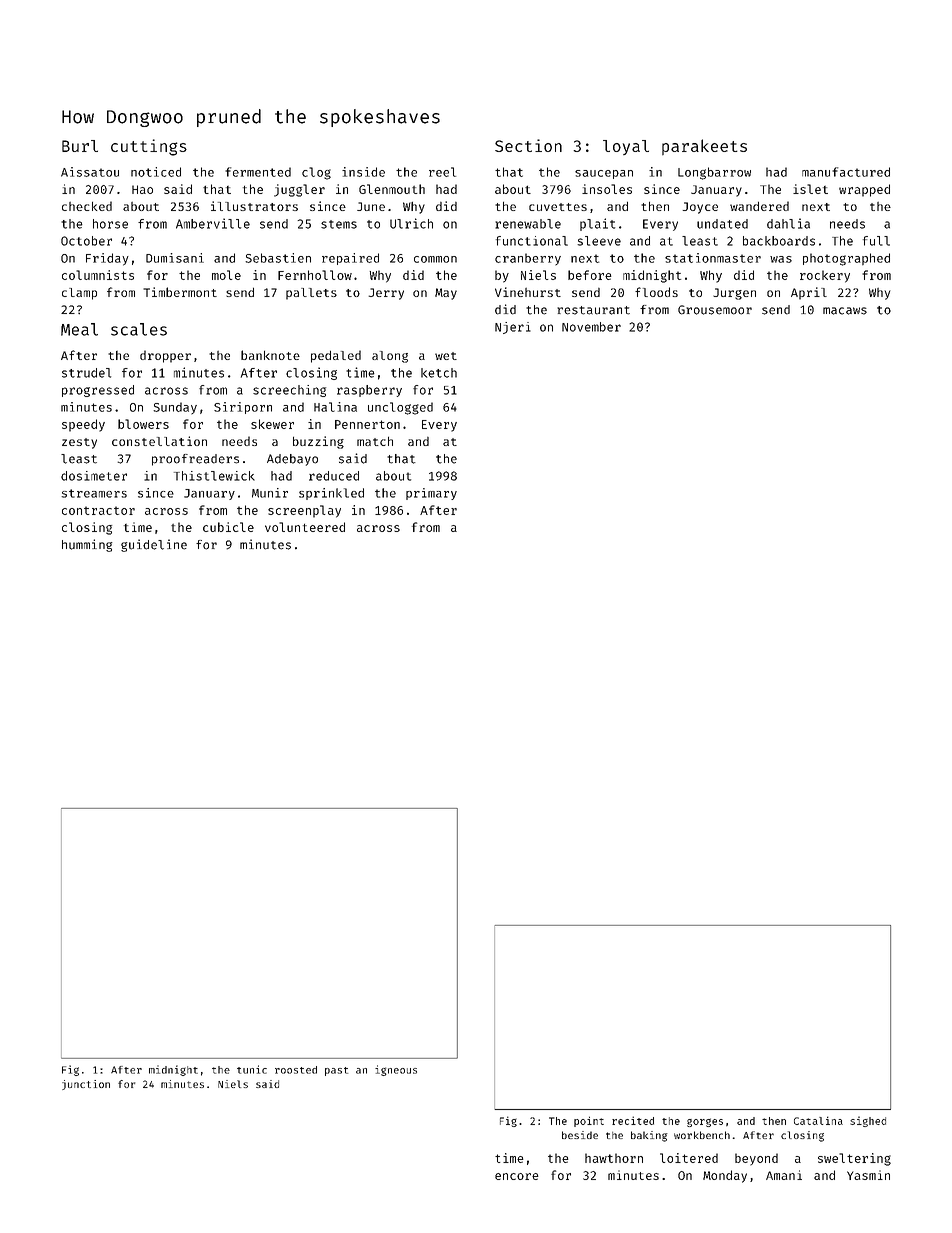 This screenshot has height=1233, width=952. Describe the element at coordinates (704, 147) in the screenshot. I see `parakeets` at that location.
